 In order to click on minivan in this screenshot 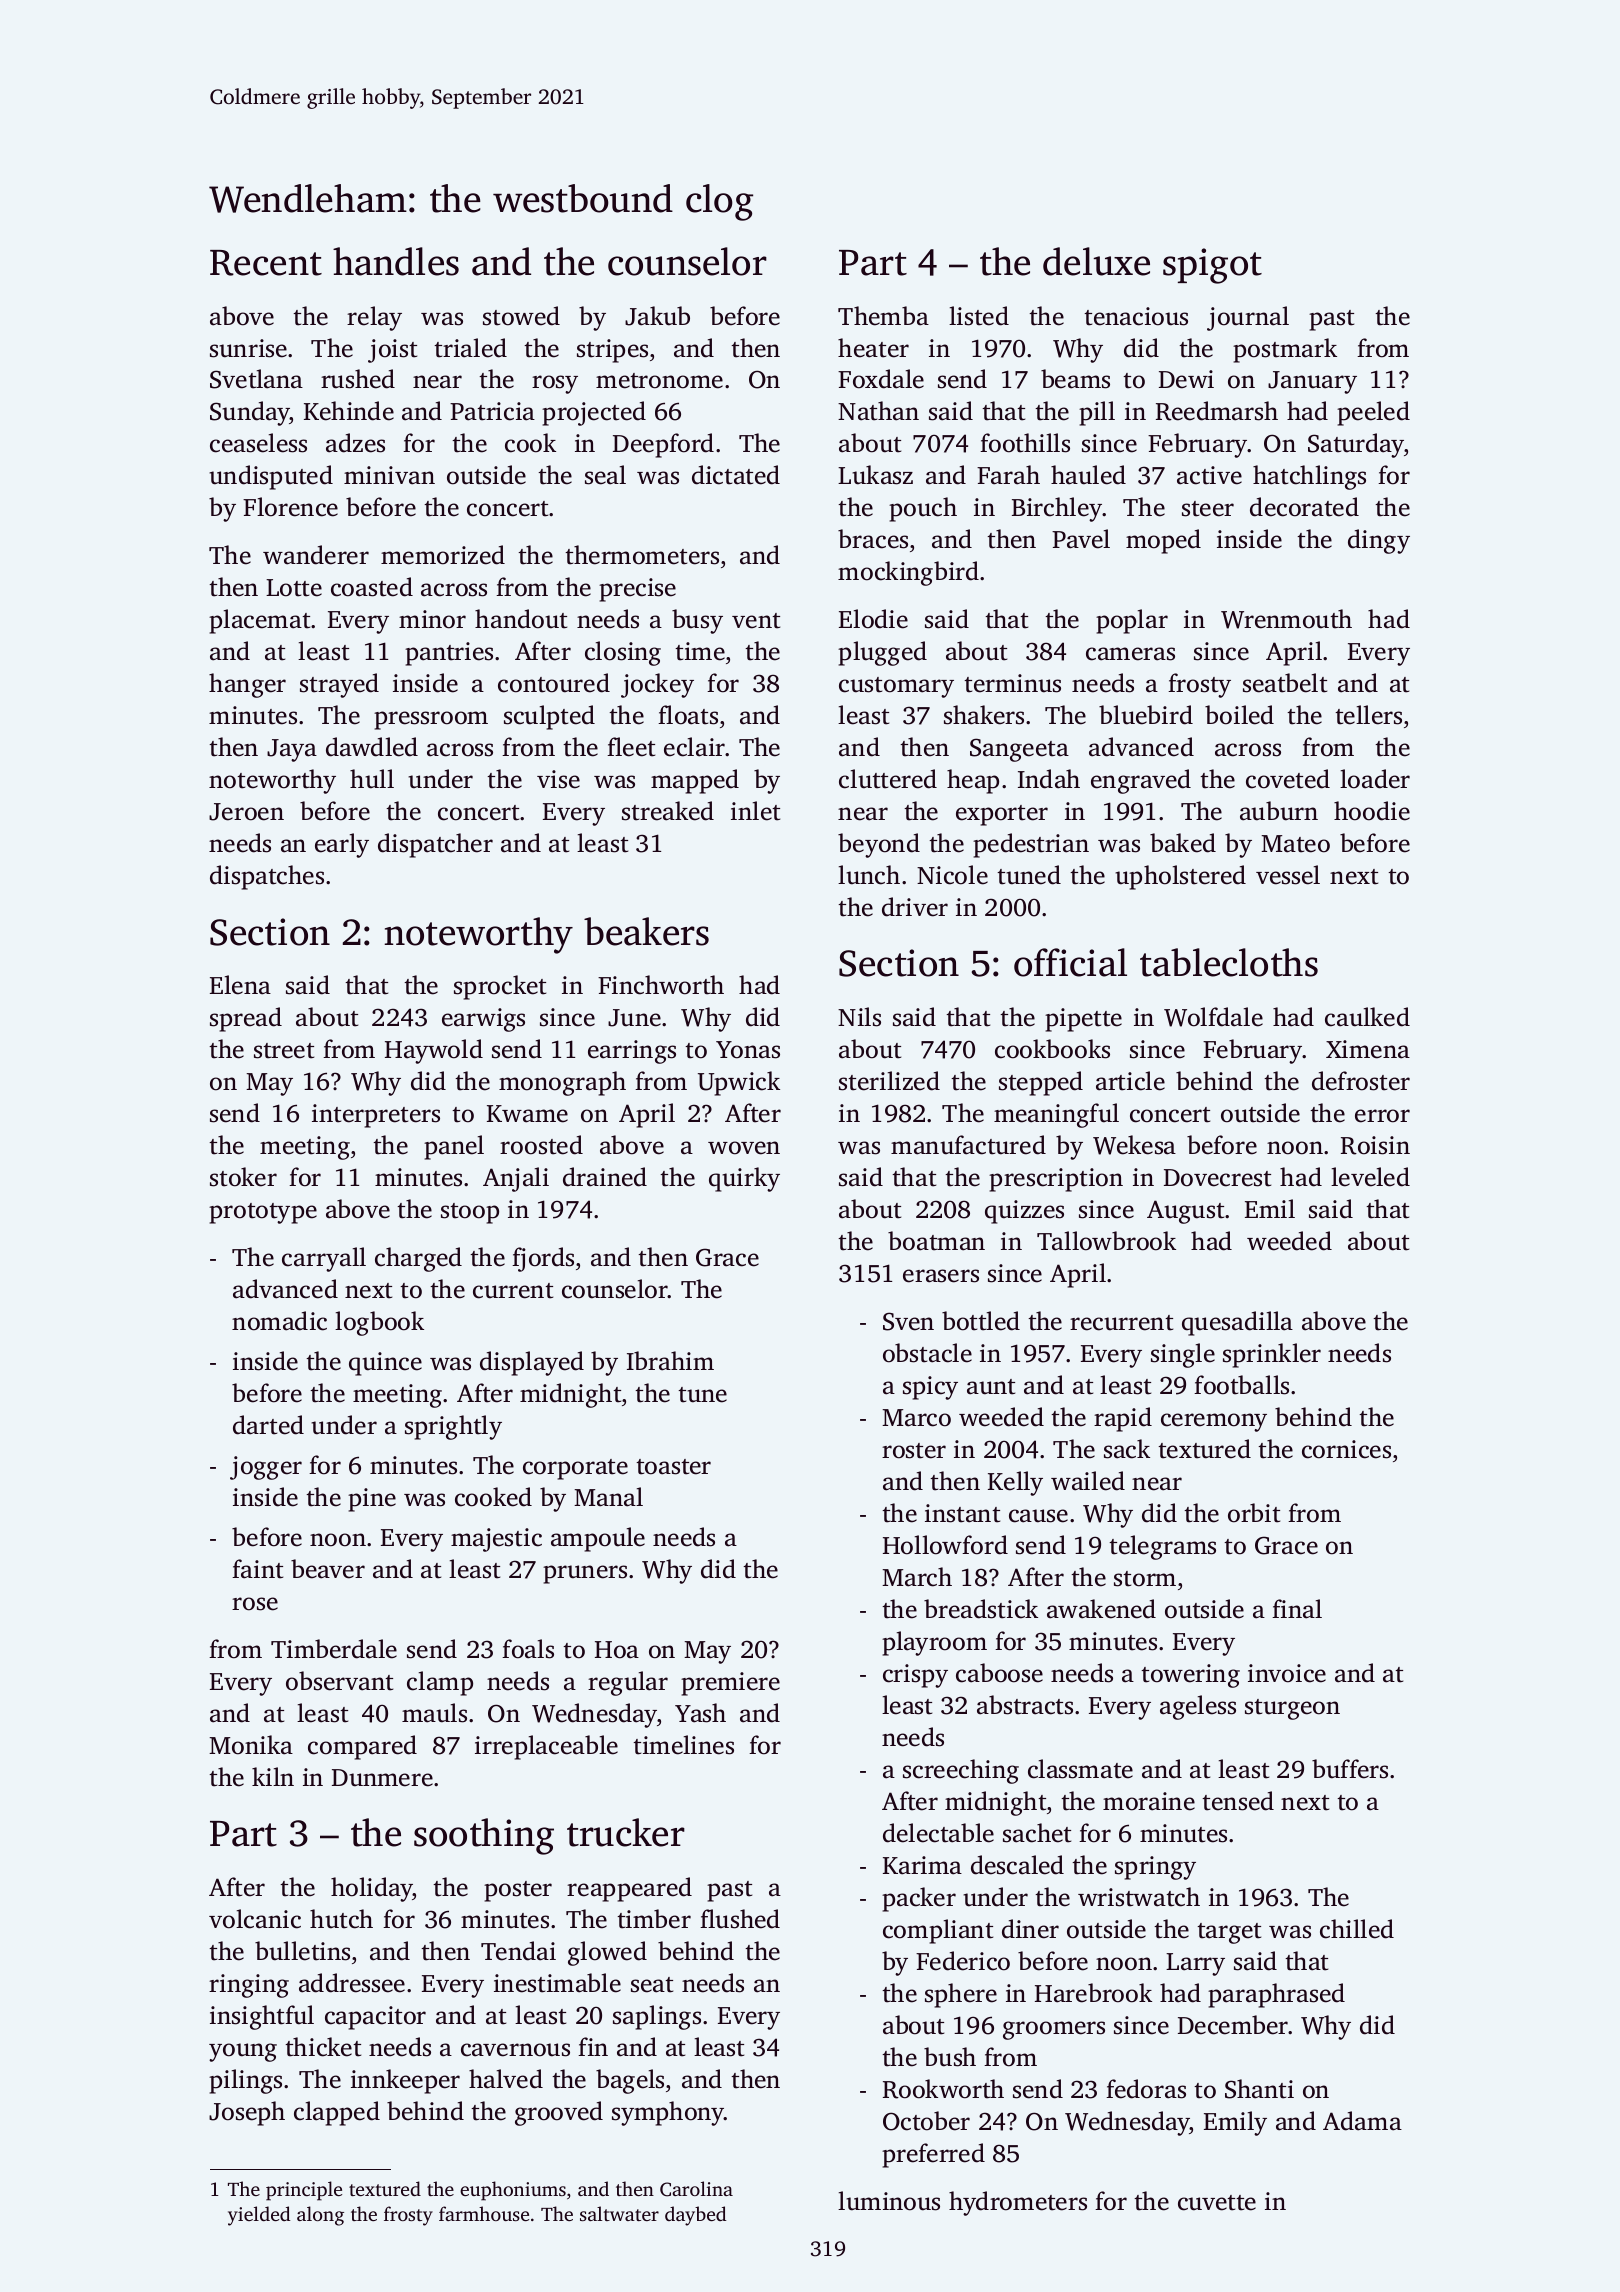, I will do `click(389, 475)`.
